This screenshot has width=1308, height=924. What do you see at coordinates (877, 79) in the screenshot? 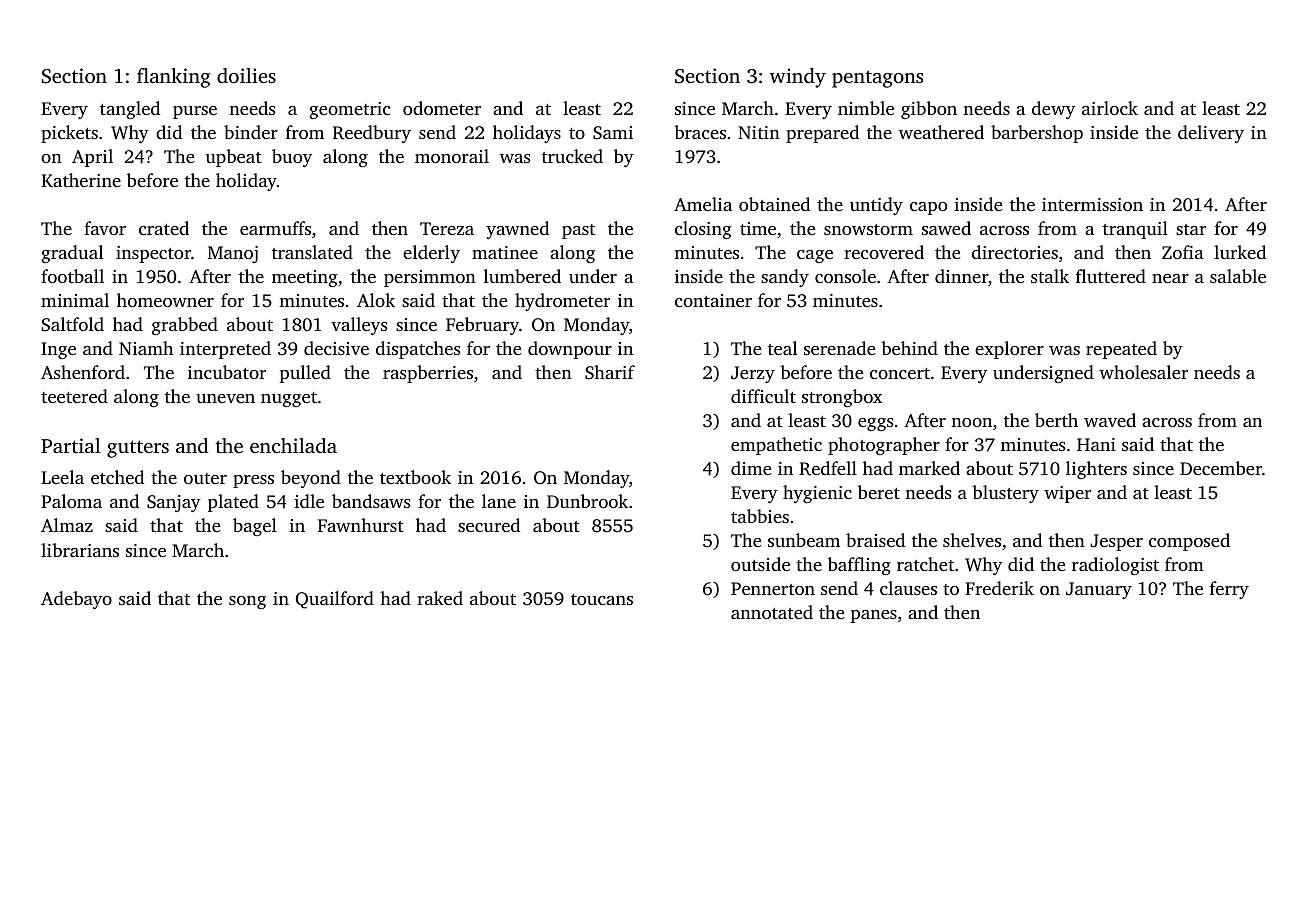
I see `pentagons` at bounding box center [877, 79].
